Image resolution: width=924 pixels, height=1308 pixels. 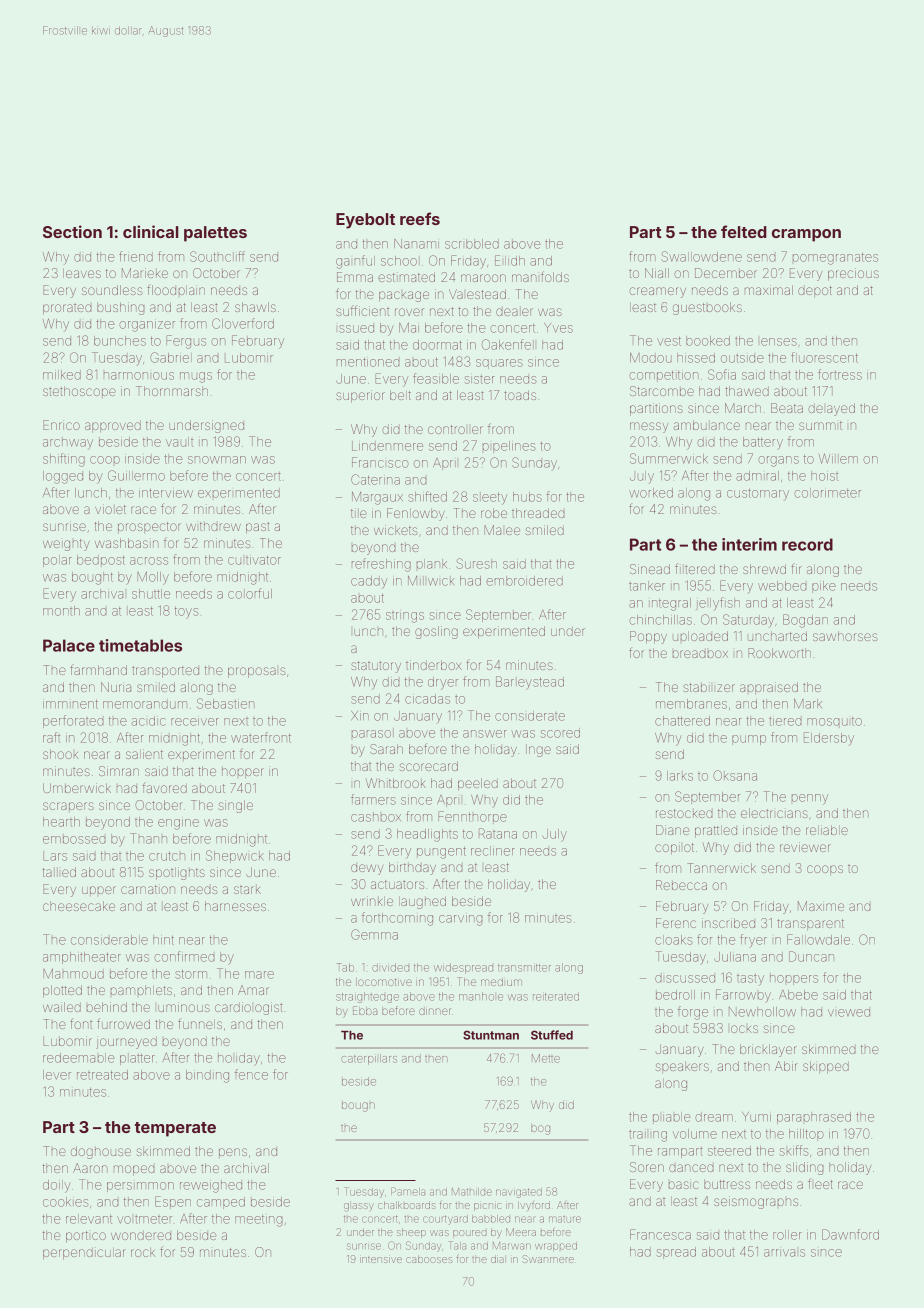 What do you see at coordinates (650, 569) in the screenshot?
I see `Sinead` at bounding box center [650, 569].
